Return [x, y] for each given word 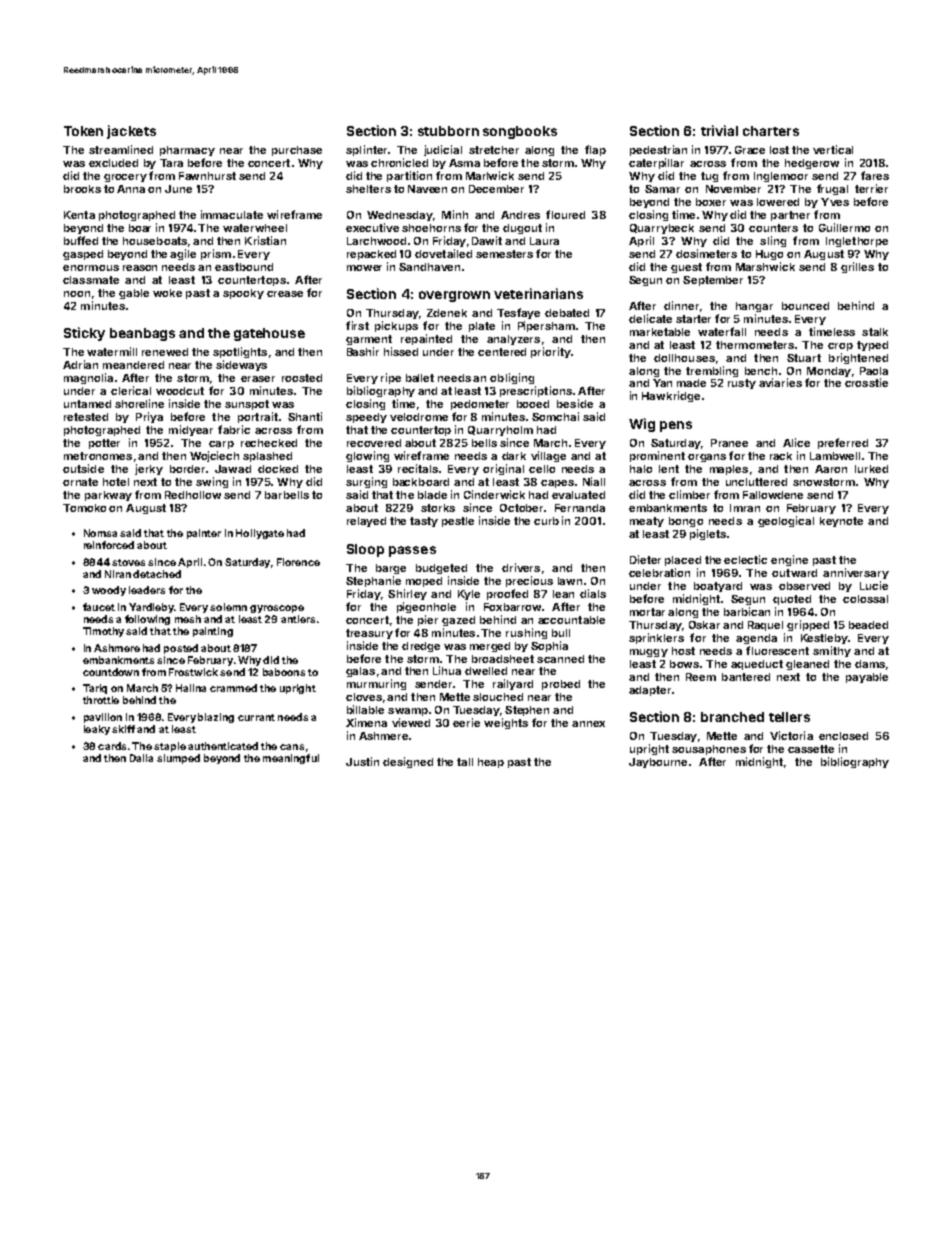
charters [771, 131]
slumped [178, 759]
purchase [297, 151]
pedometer [480, 405]
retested [86, 417]
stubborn [448, 131]
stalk [875, 332]
